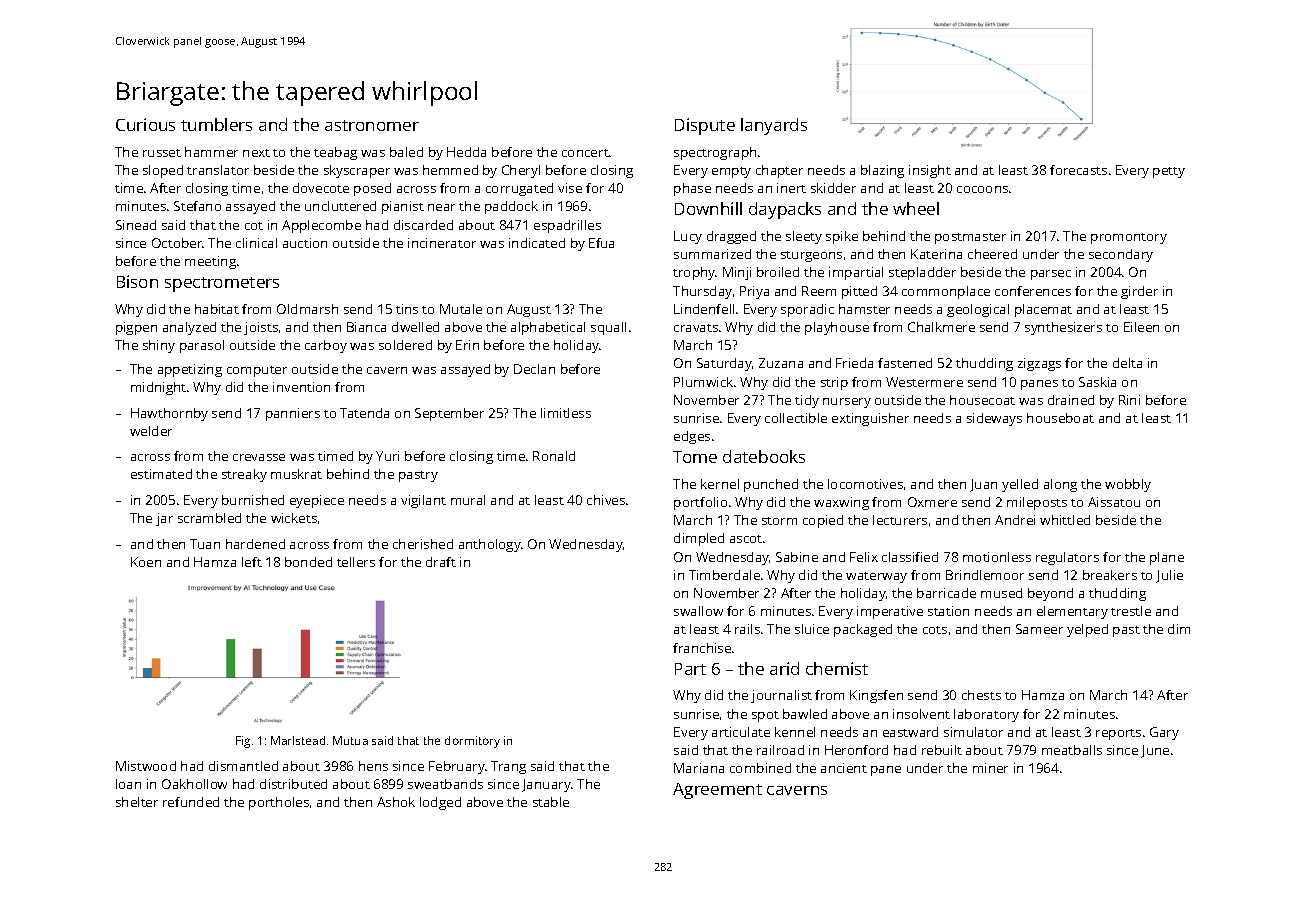 The height and width of the image is (924, 1308). What do you see at coordinates (990, 768) in the image?
I see `miner` at bounding box center [990, 768].
